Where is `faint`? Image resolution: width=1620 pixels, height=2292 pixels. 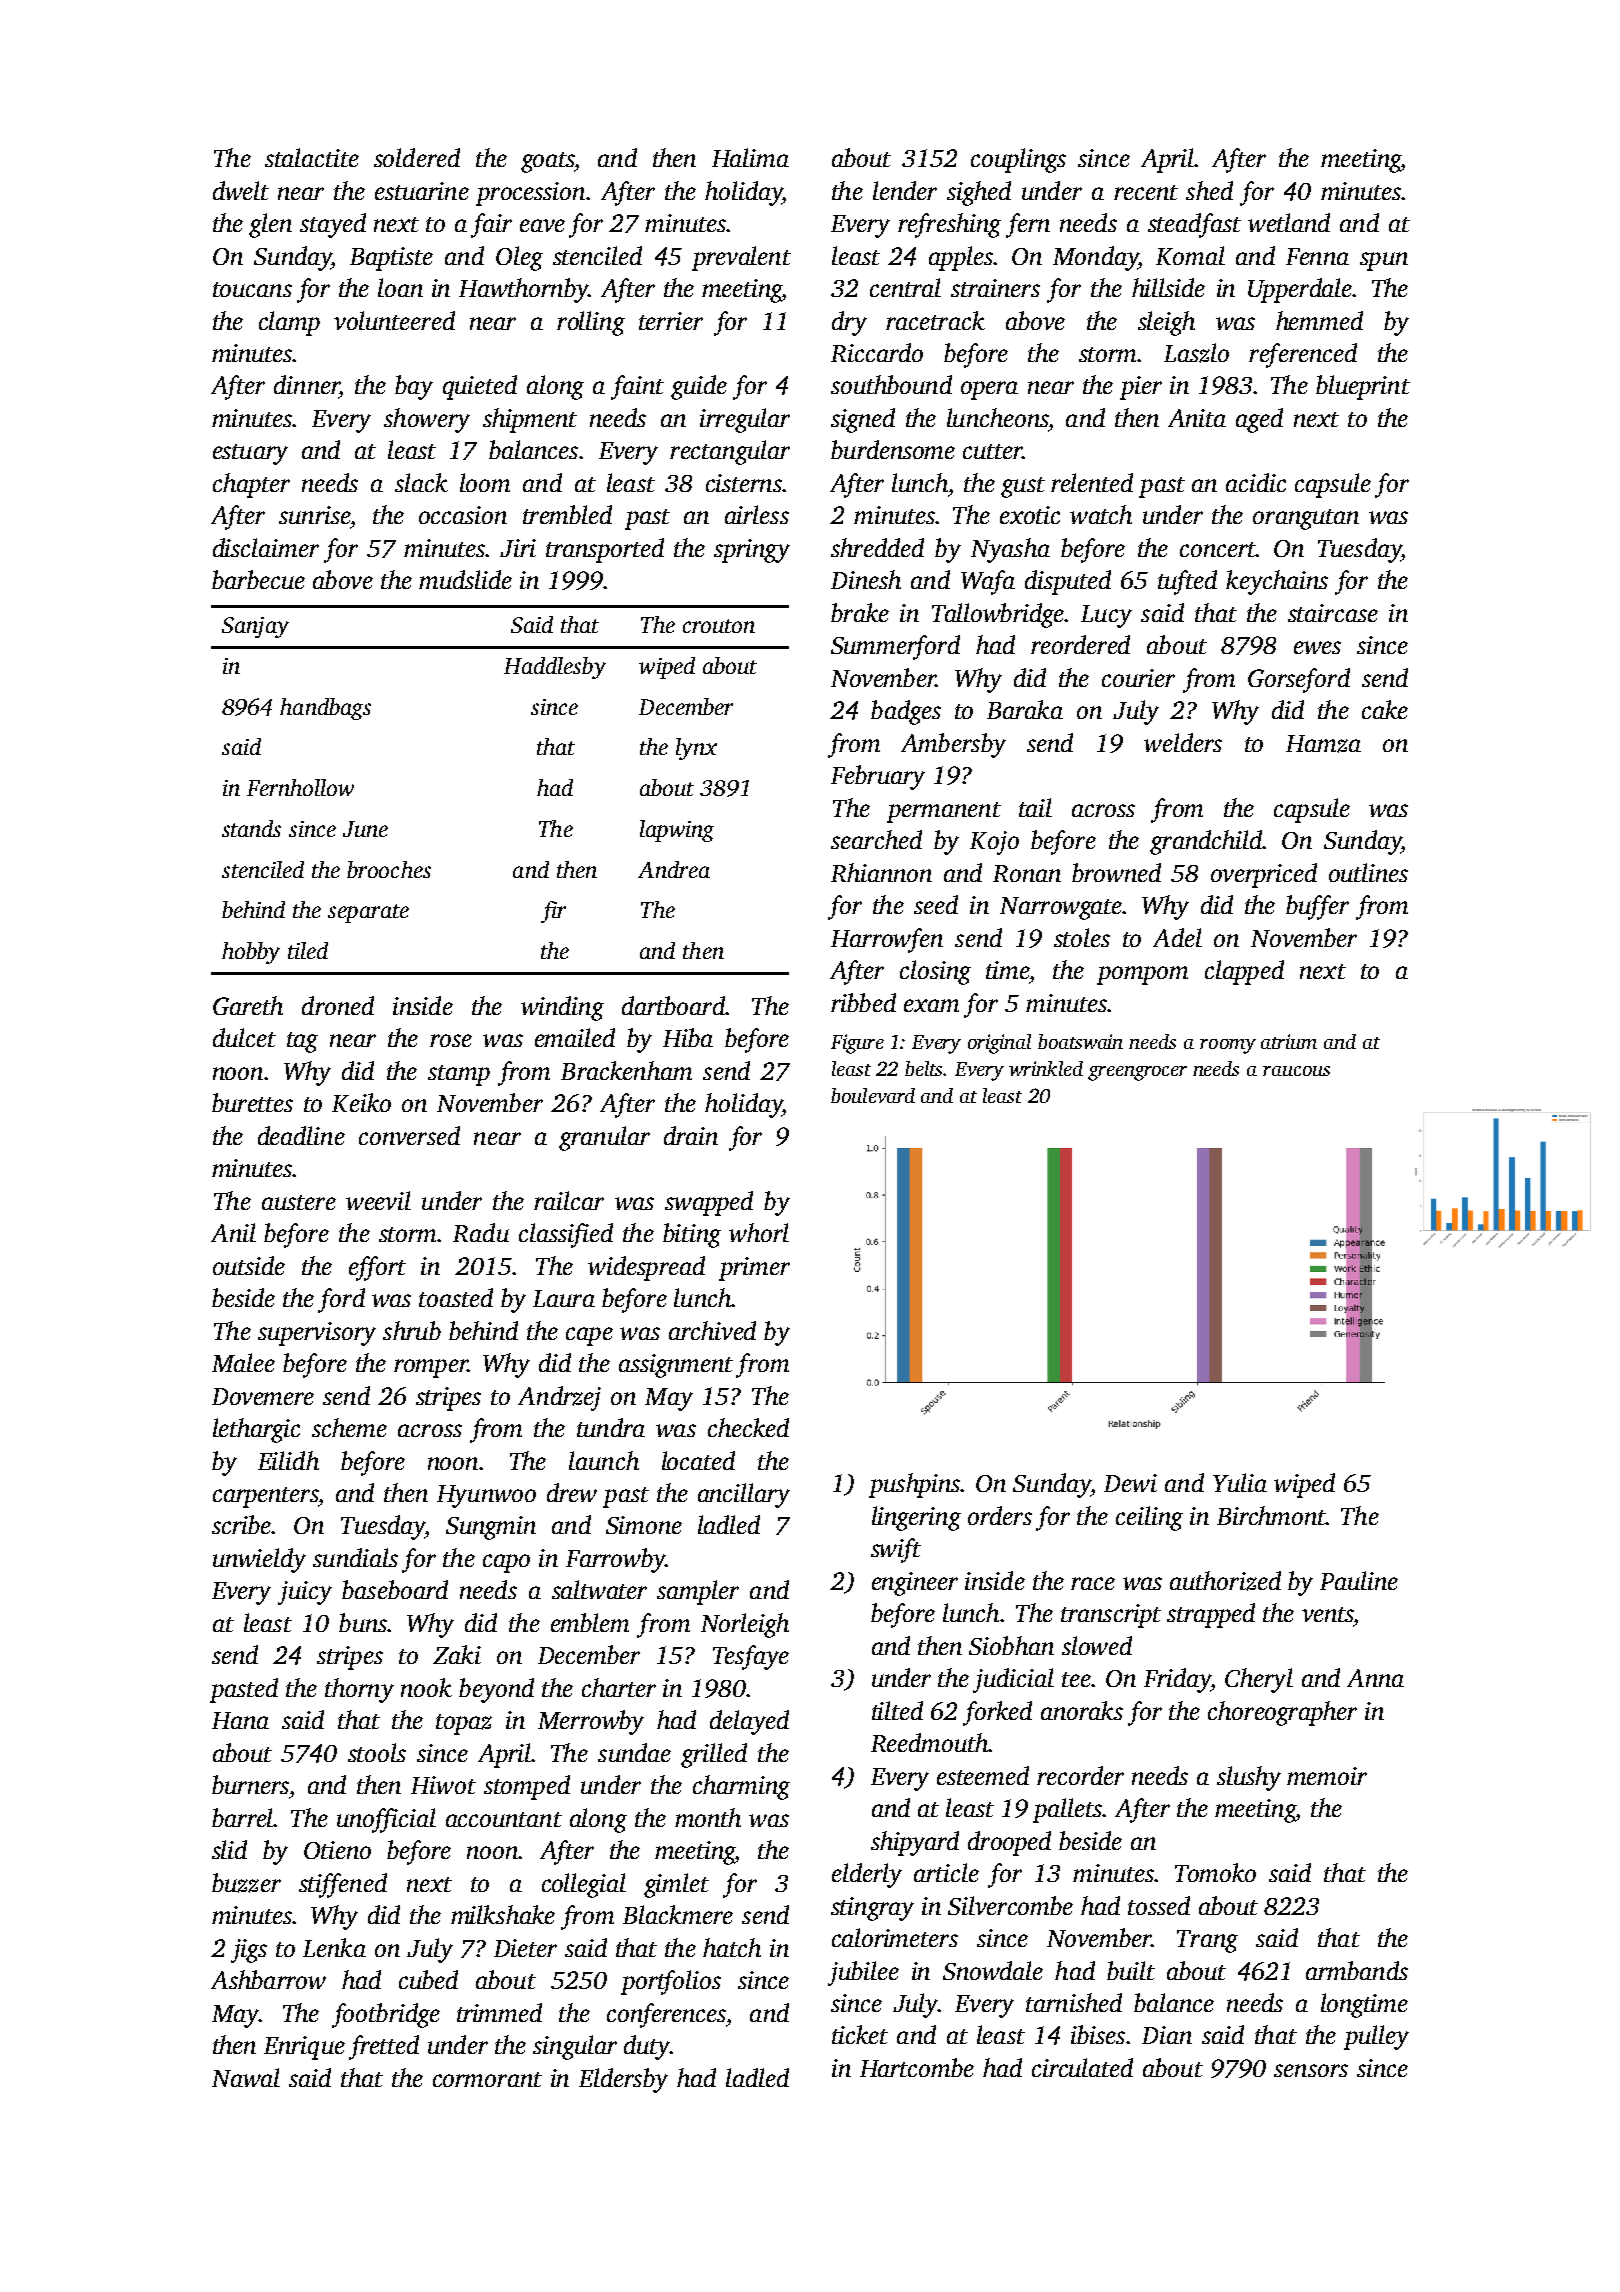
faint is located at coordinates (637, 387).
